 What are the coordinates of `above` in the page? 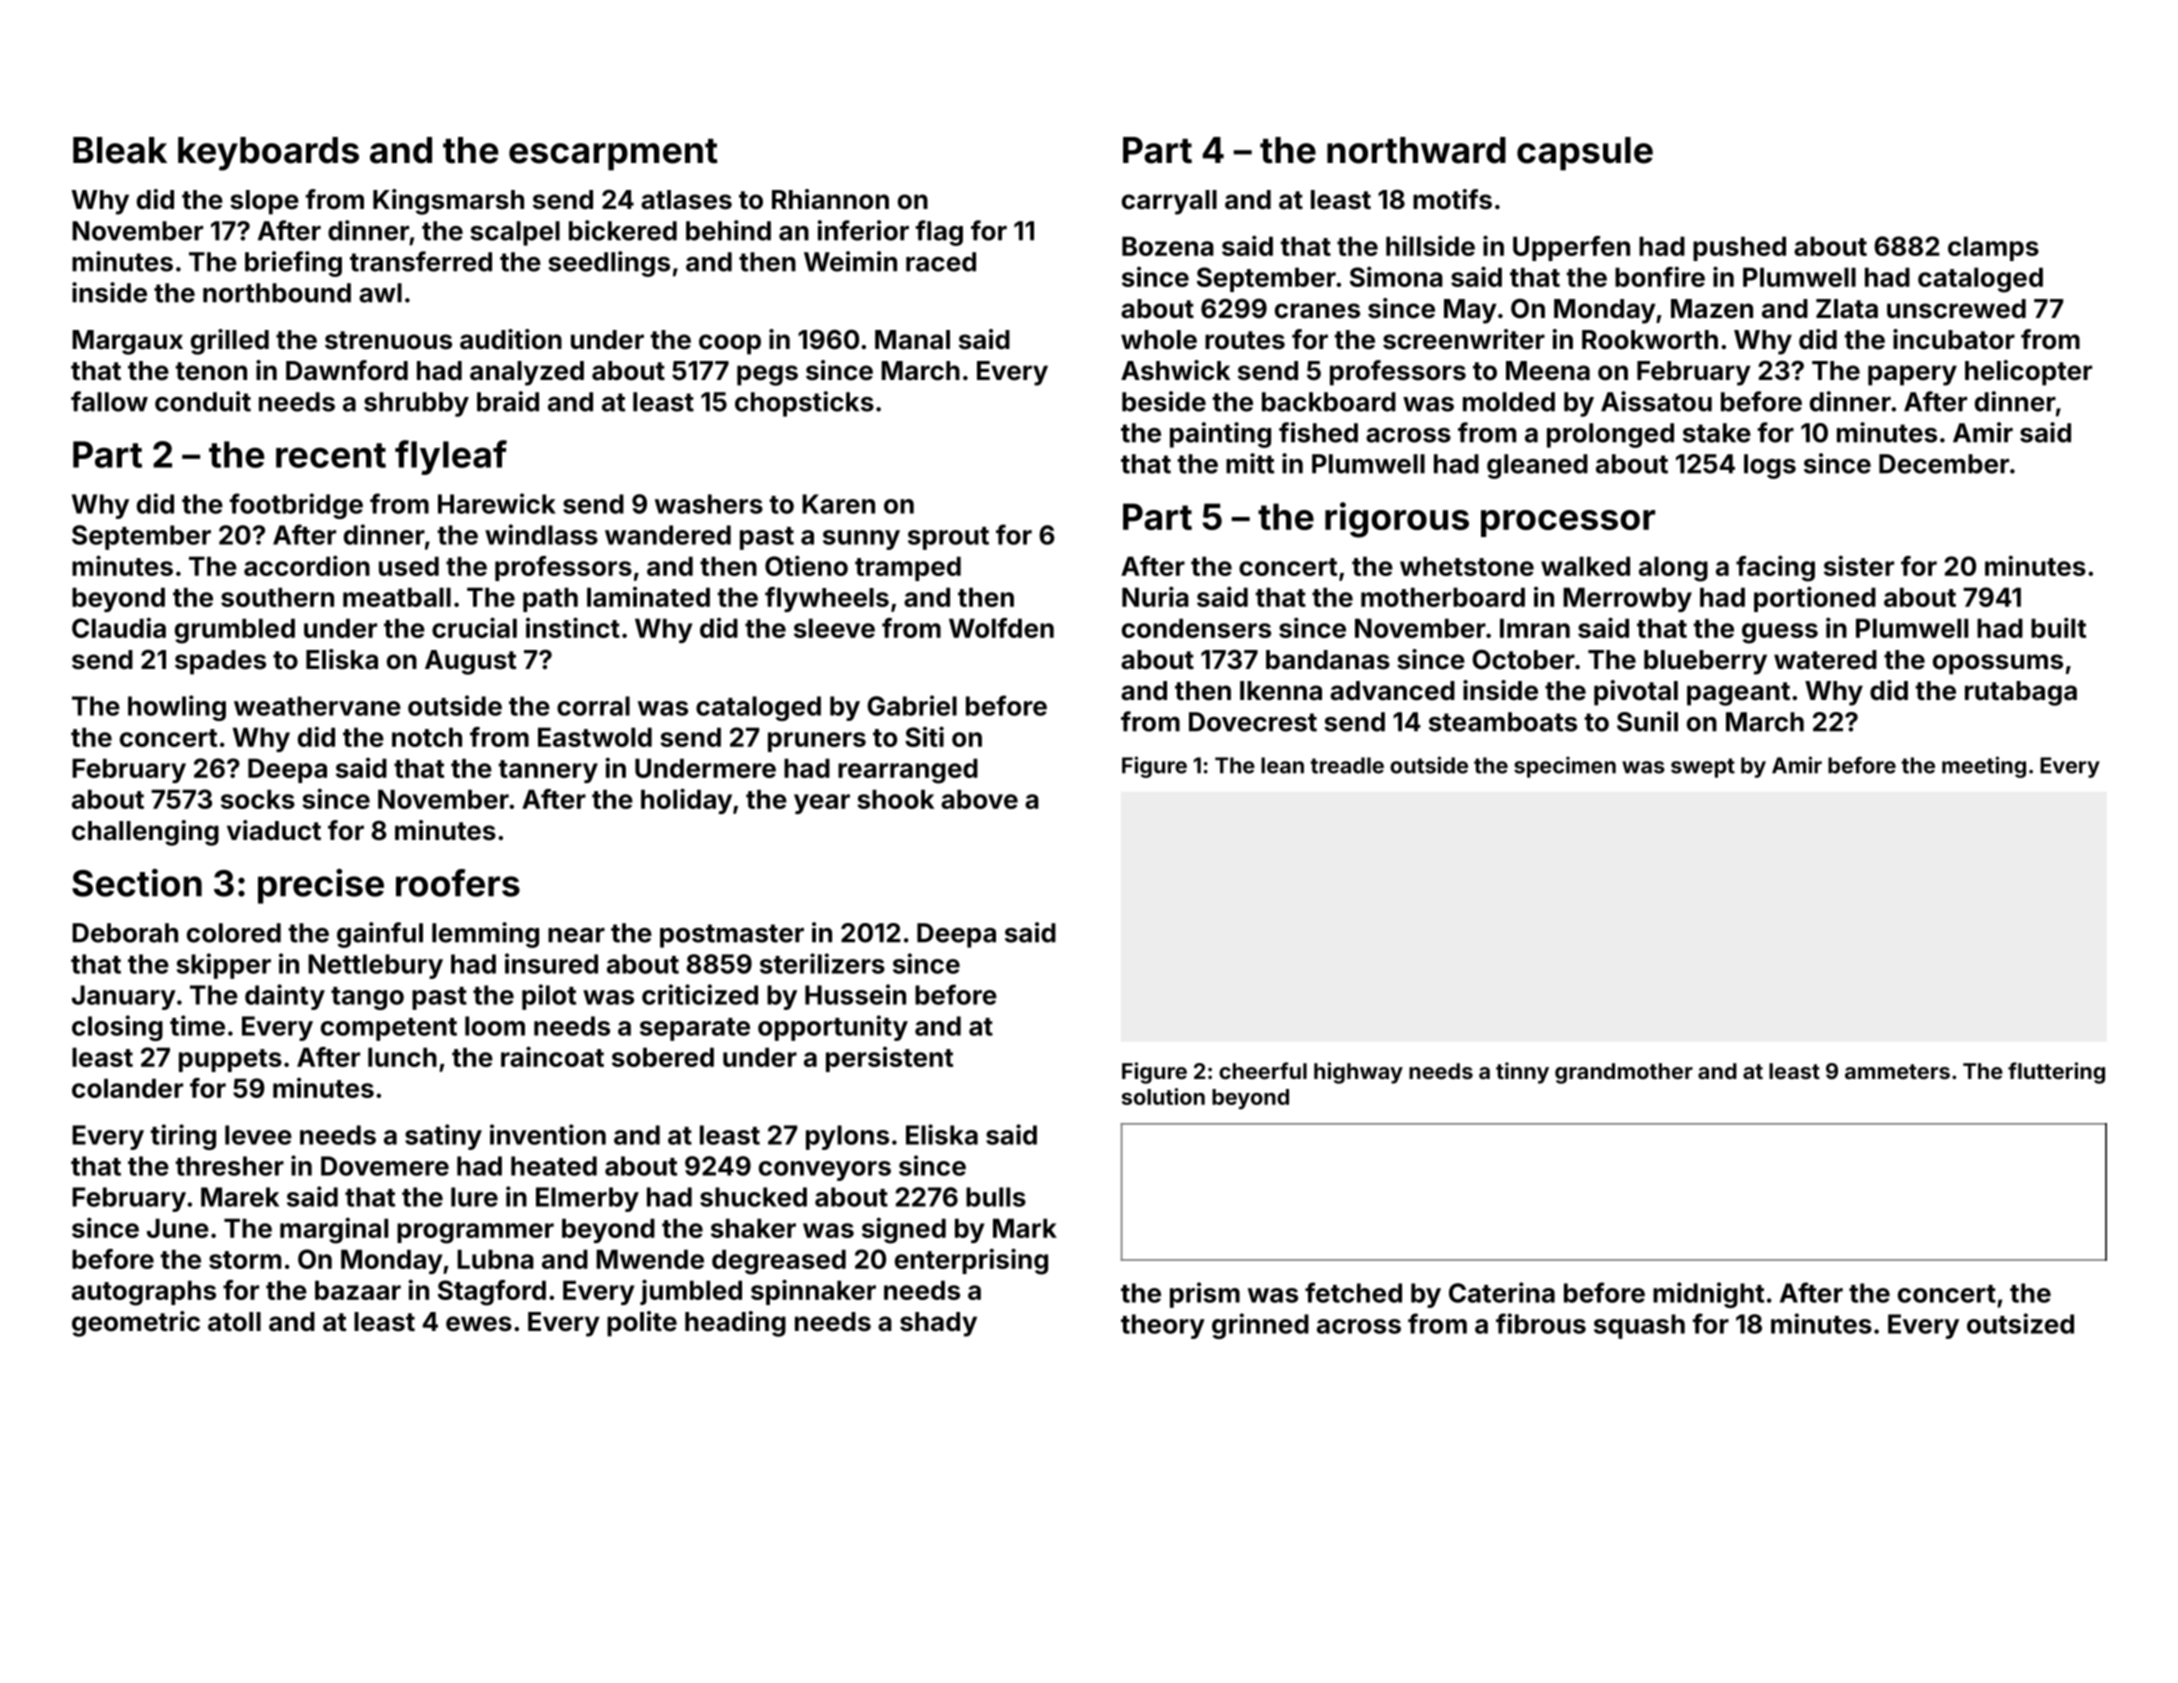 It's located at (979, 799).
